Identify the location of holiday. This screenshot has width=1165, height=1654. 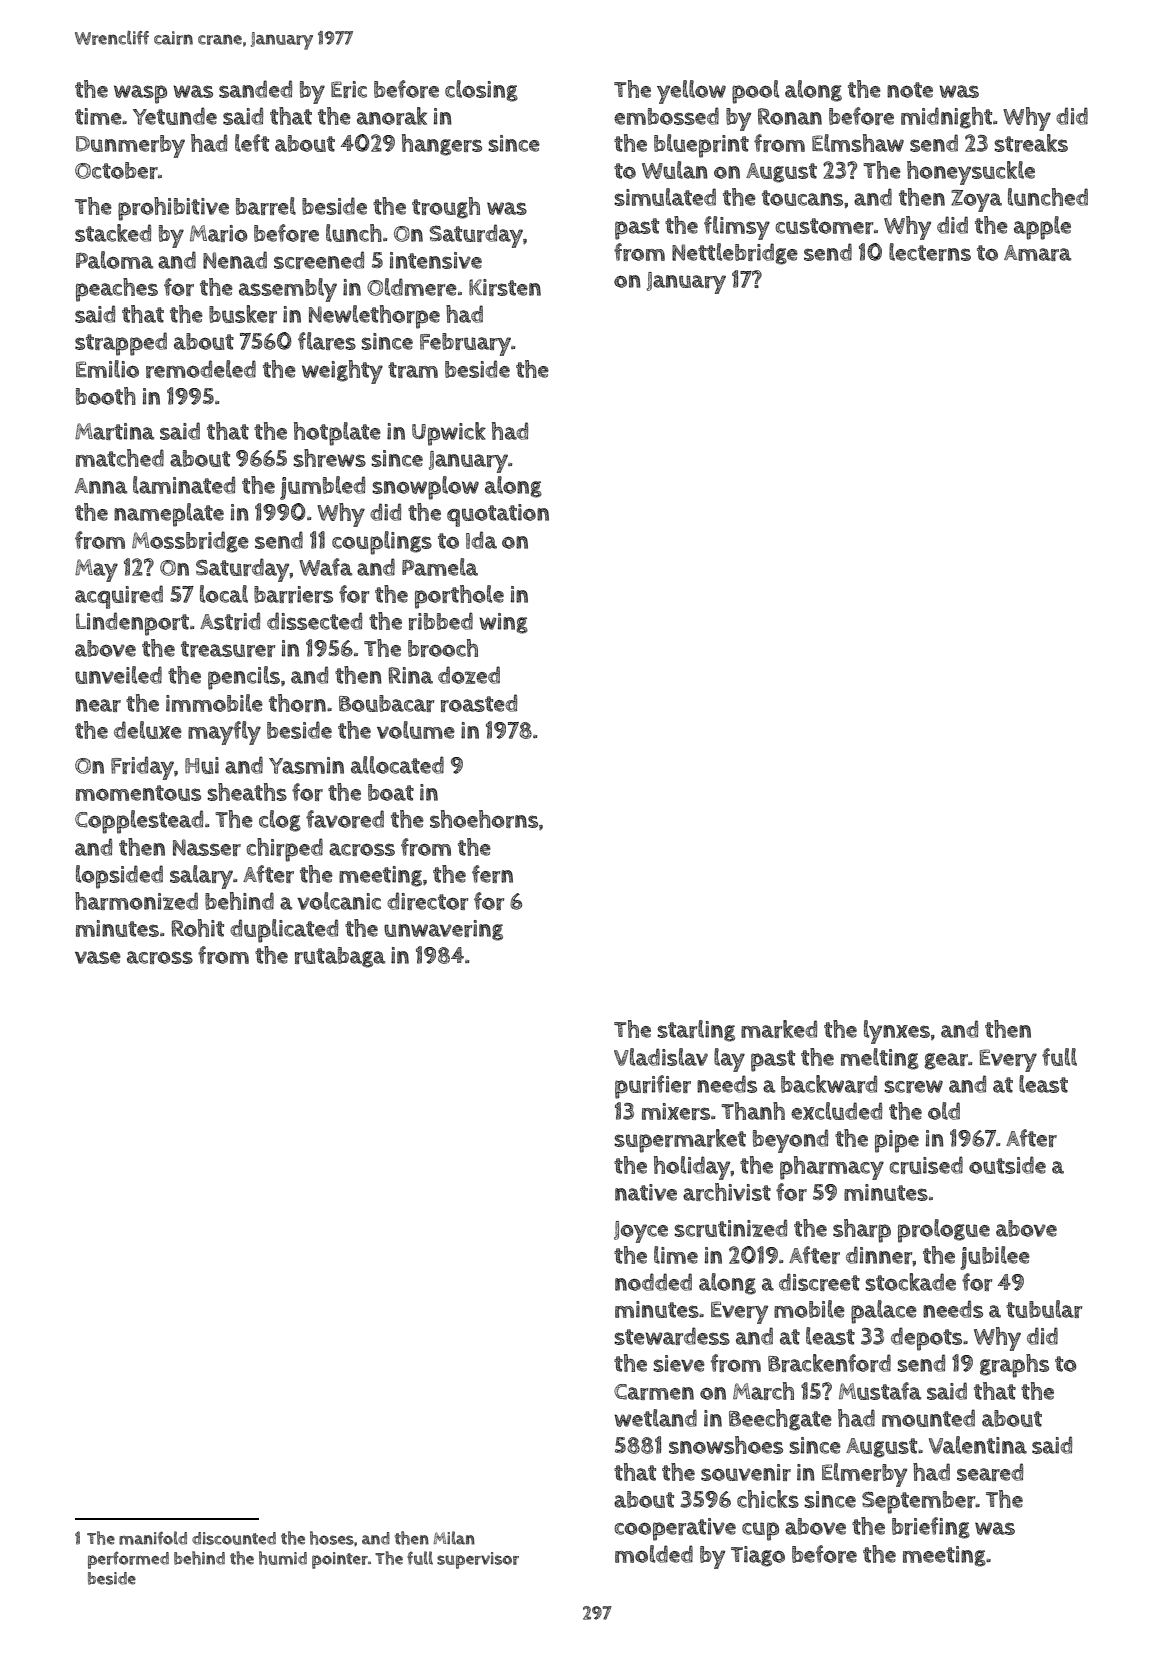
(692, 1168).
